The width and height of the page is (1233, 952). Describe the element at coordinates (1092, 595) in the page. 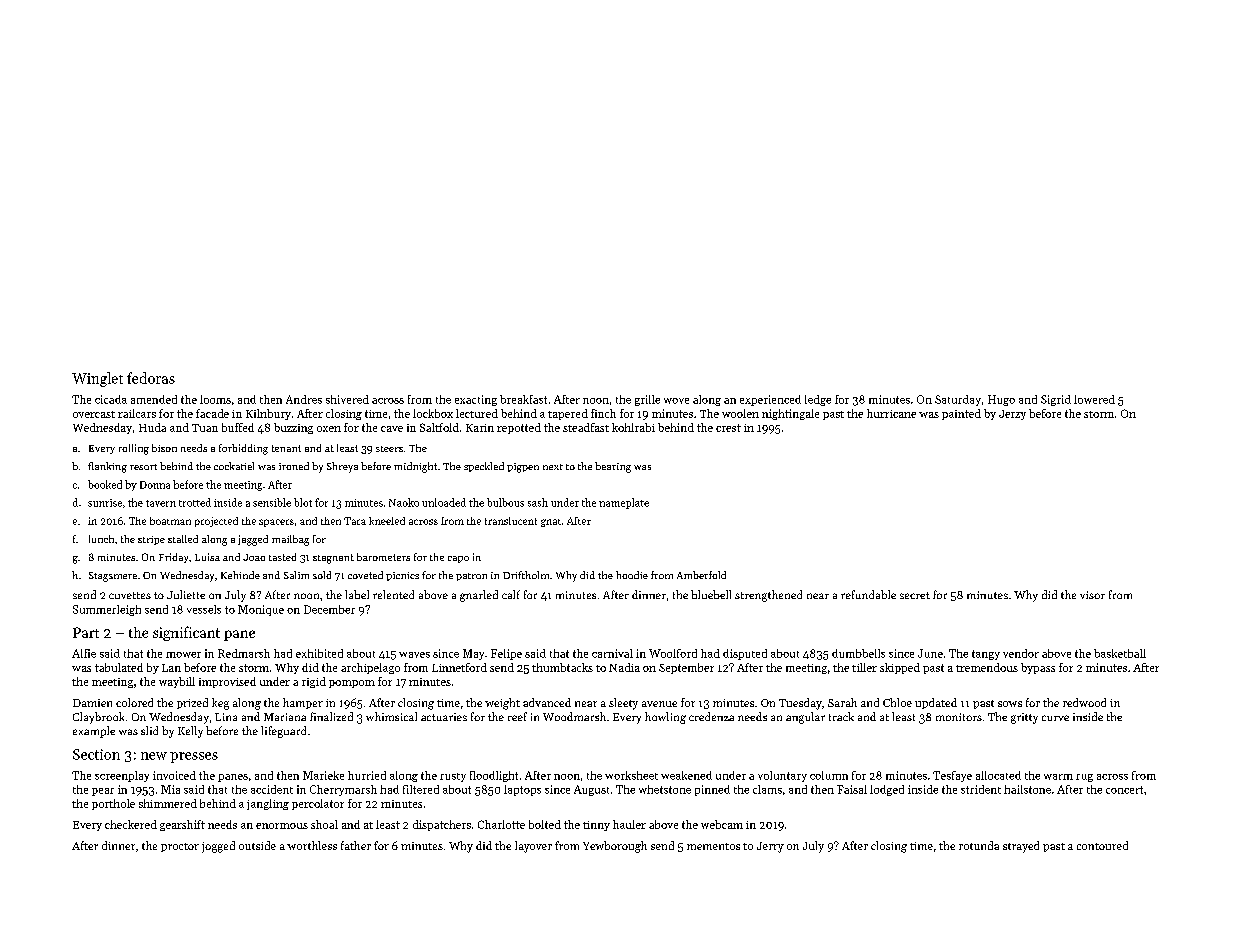

I see `visor` at that location.
